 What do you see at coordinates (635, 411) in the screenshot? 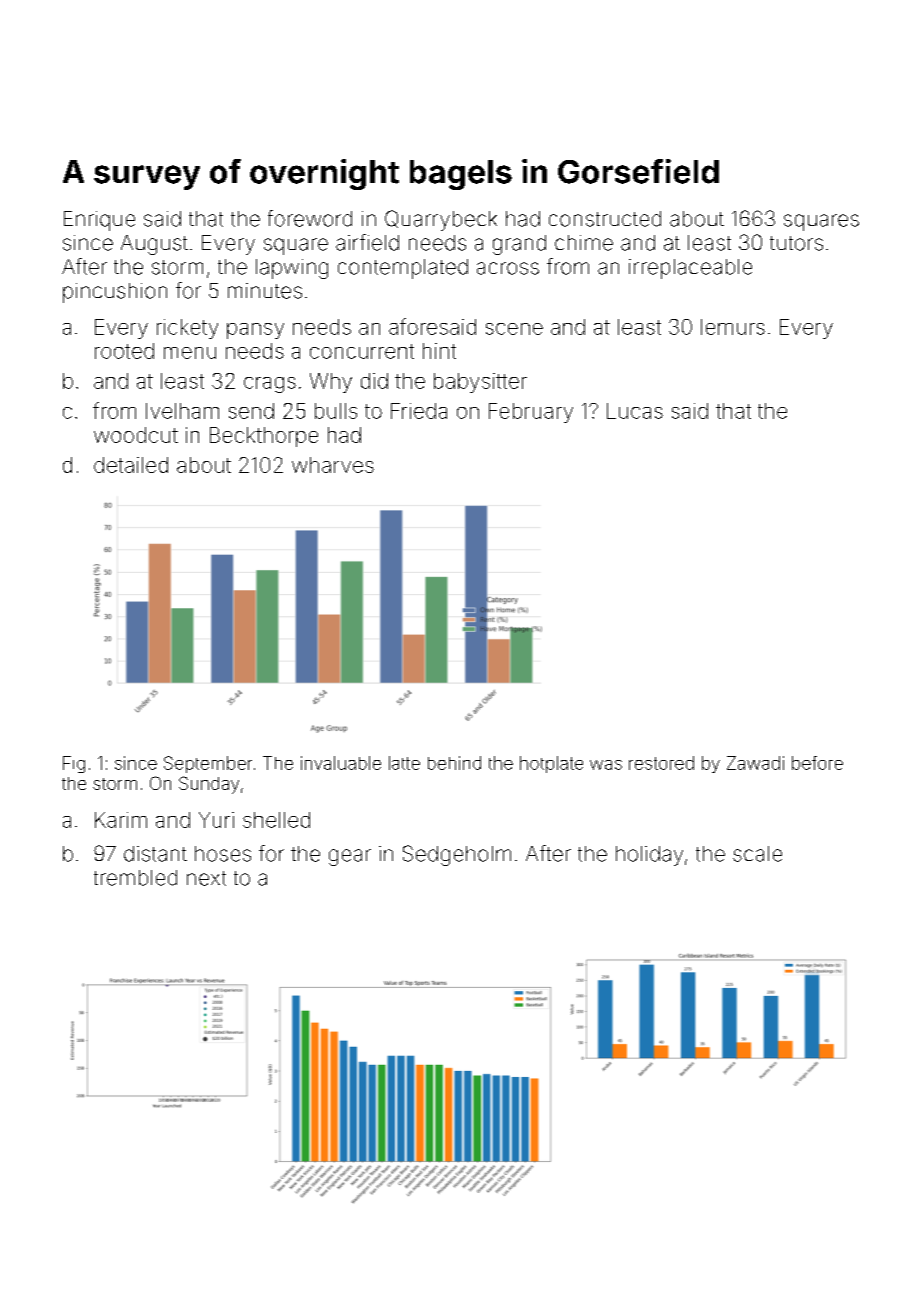
I see `Lucas` at bounding box center [635, 411].
